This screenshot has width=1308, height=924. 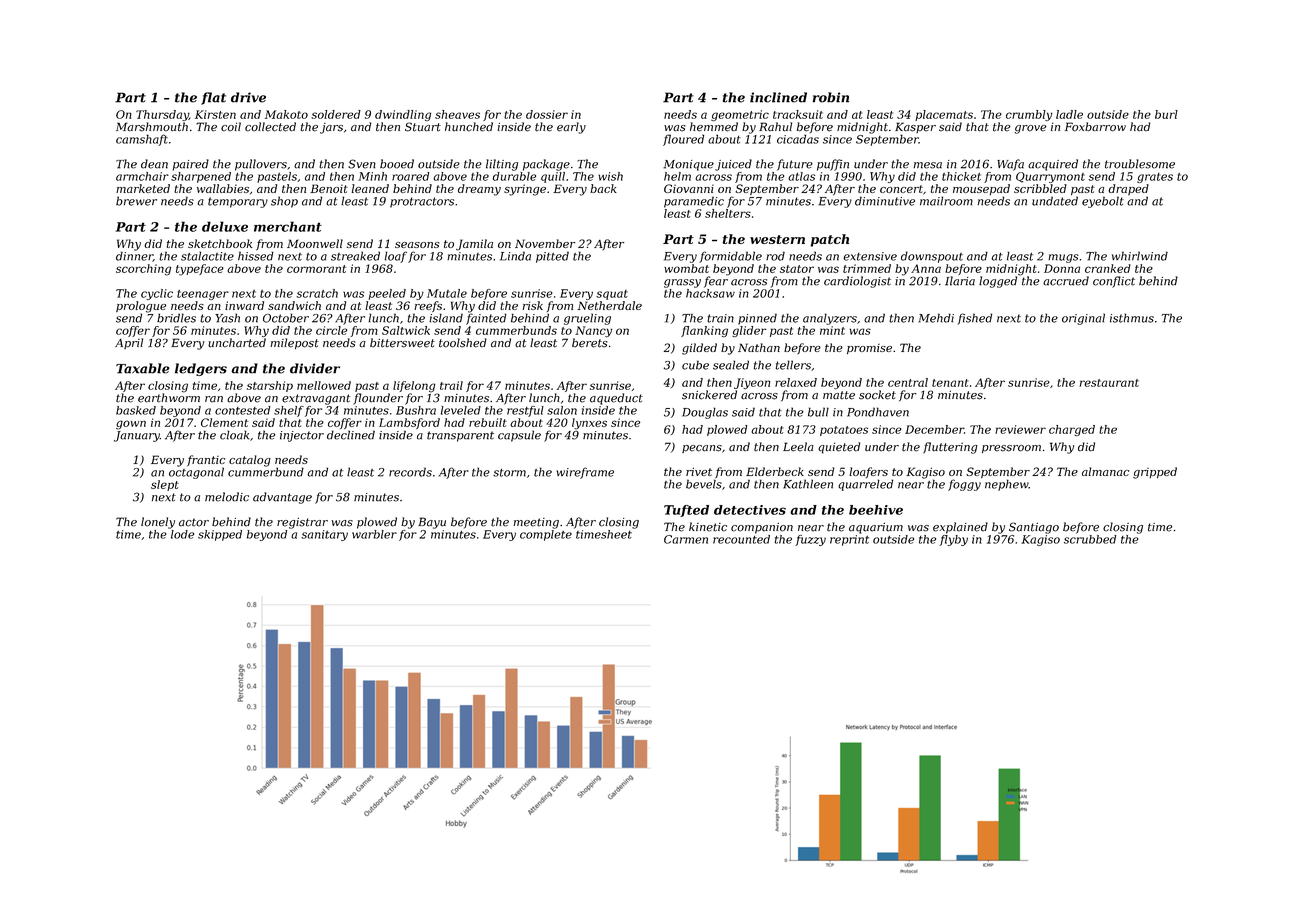 I want to click on dossier, so click(x=547, y=114).
